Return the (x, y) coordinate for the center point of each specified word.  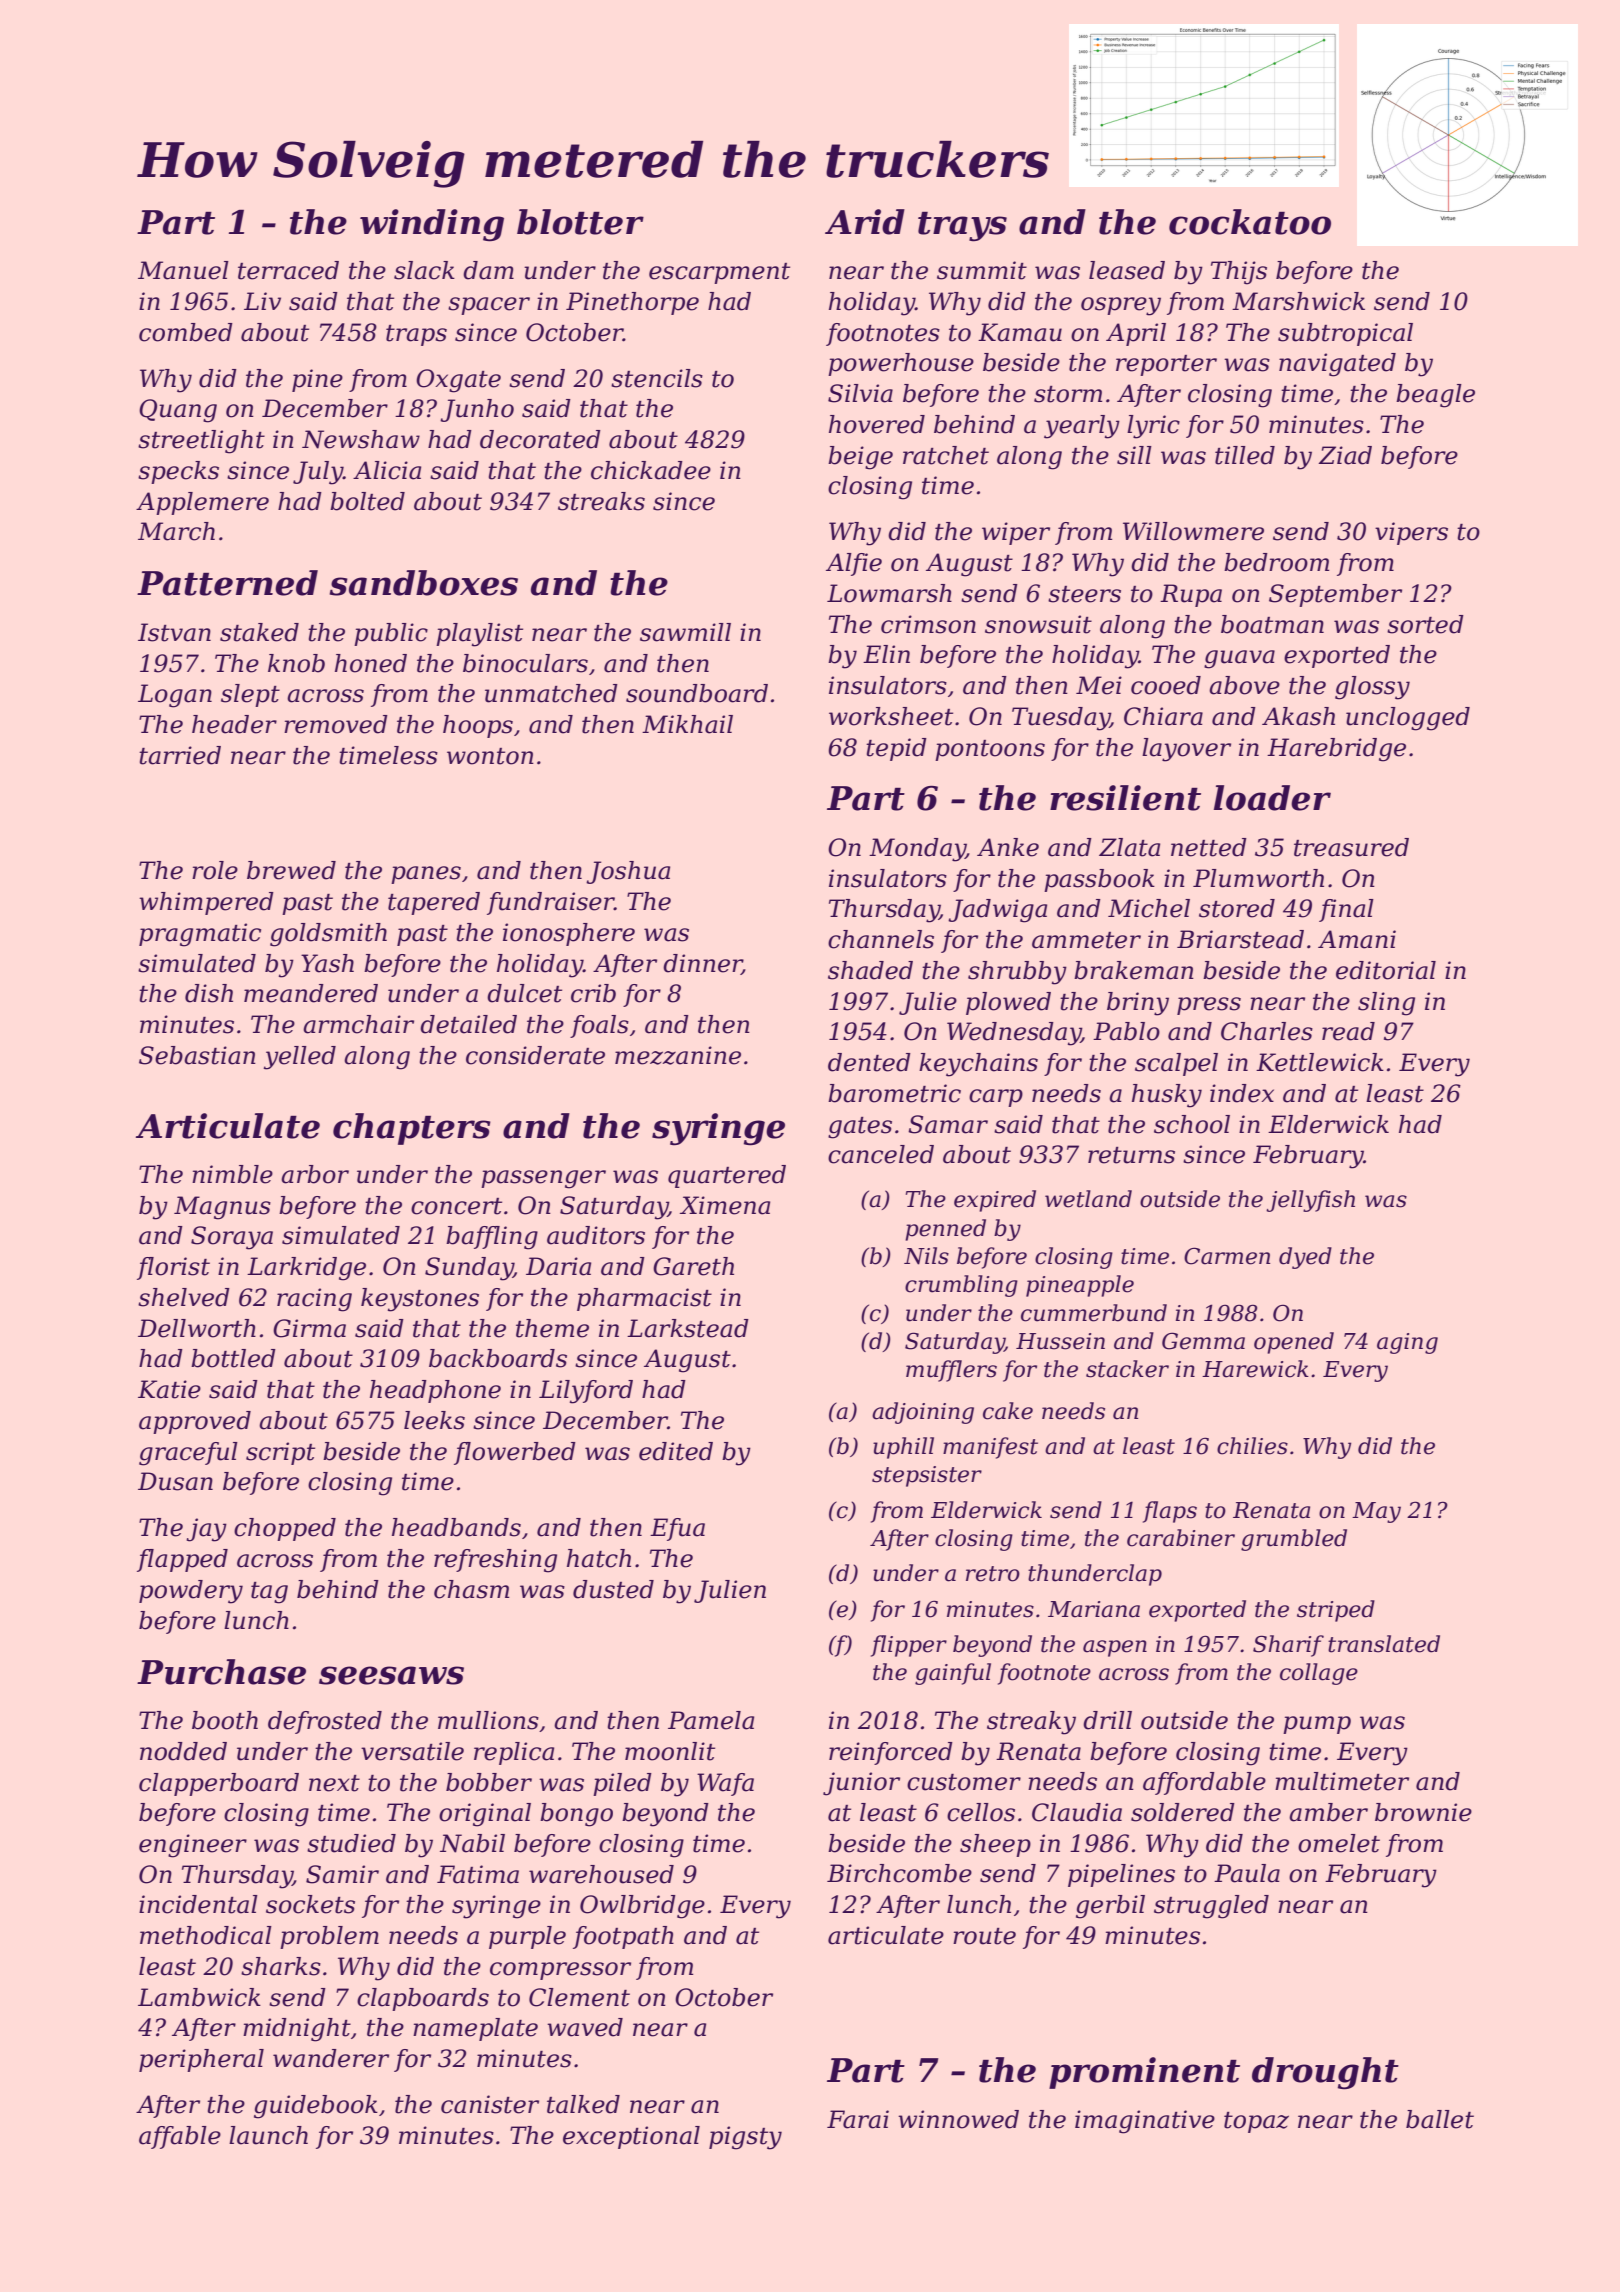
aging (1407, 1343)
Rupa (1191, 595)
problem (329, 1937)
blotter (580, 222)
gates (860, 1128)
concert (456, 1206)
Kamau (1020, 332)
